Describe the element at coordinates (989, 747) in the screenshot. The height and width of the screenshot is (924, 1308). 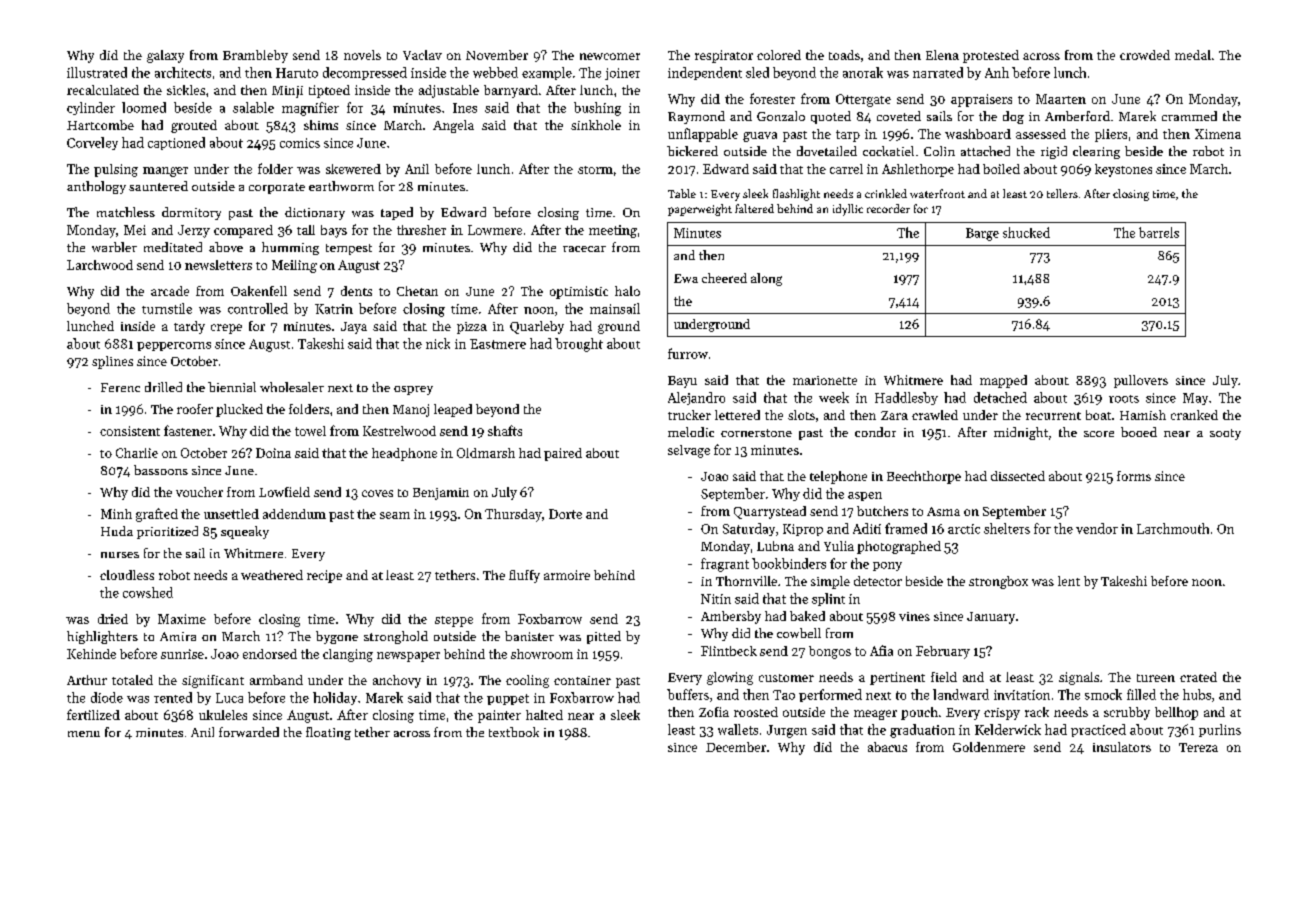
I see `Goldenmere` at that location.
